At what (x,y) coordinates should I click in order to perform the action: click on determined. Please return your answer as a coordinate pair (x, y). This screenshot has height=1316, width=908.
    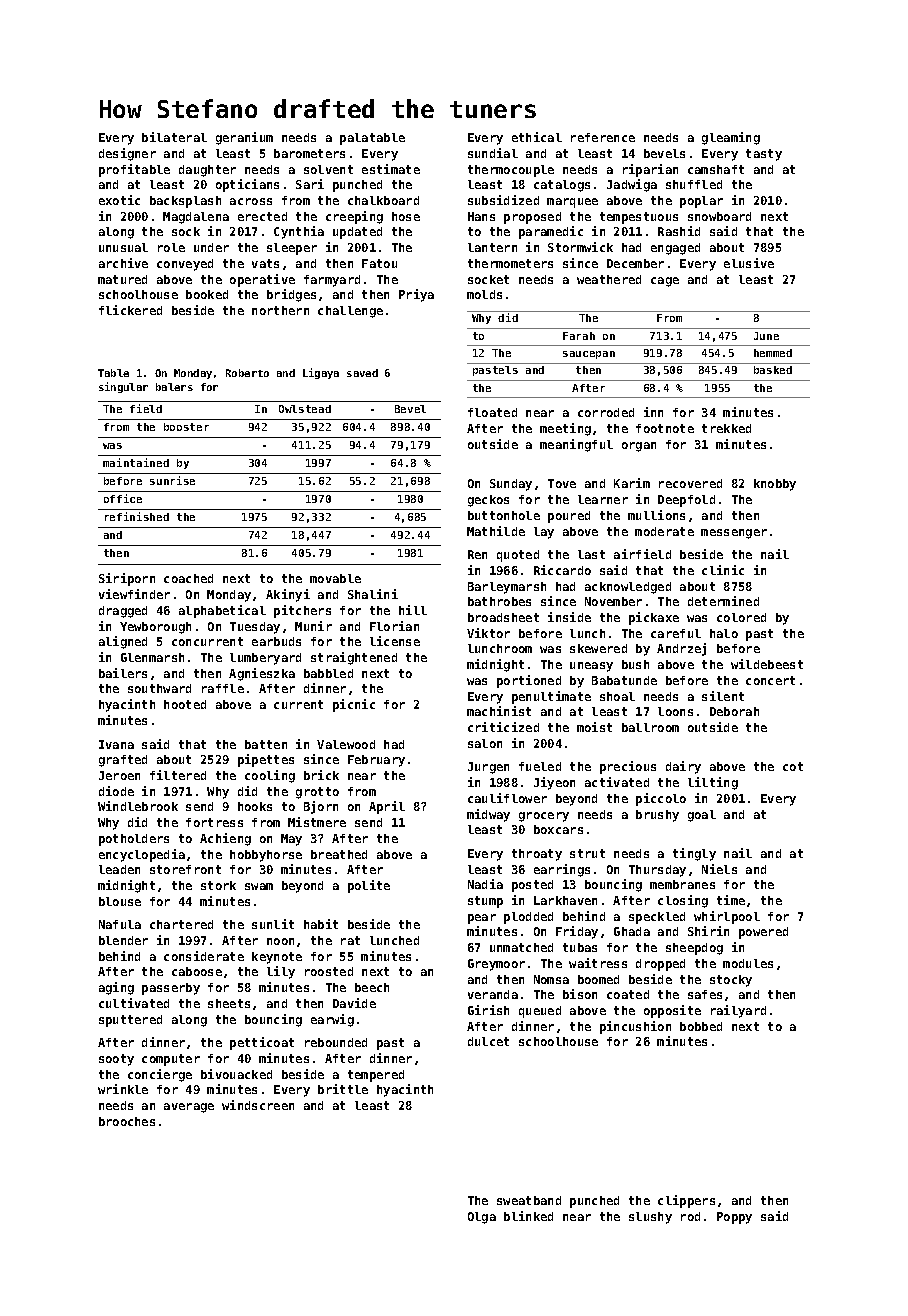
    Looking at the image, I should click on (723, 601).
